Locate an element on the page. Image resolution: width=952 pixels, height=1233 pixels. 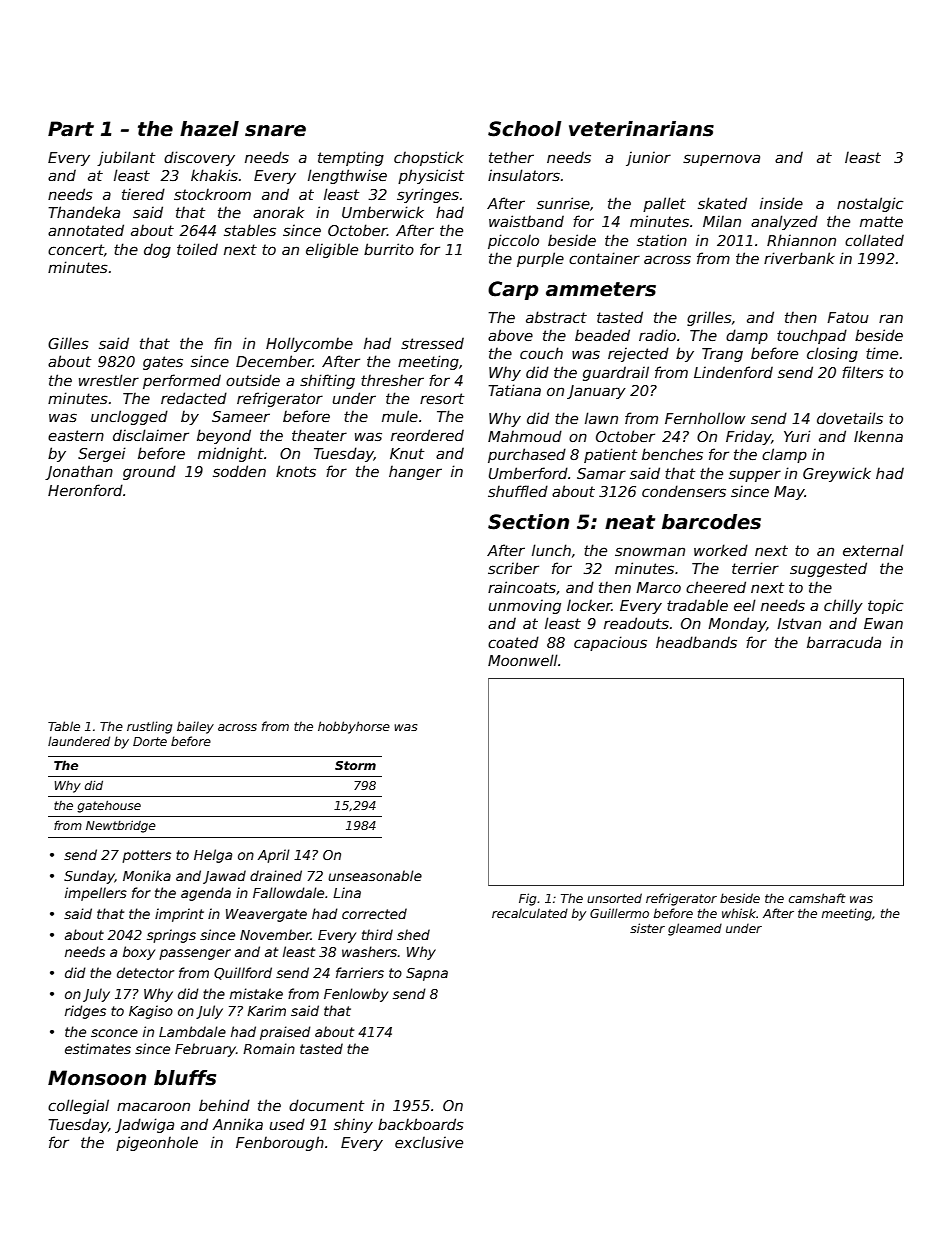
School is located at coordinates (524, 129).
